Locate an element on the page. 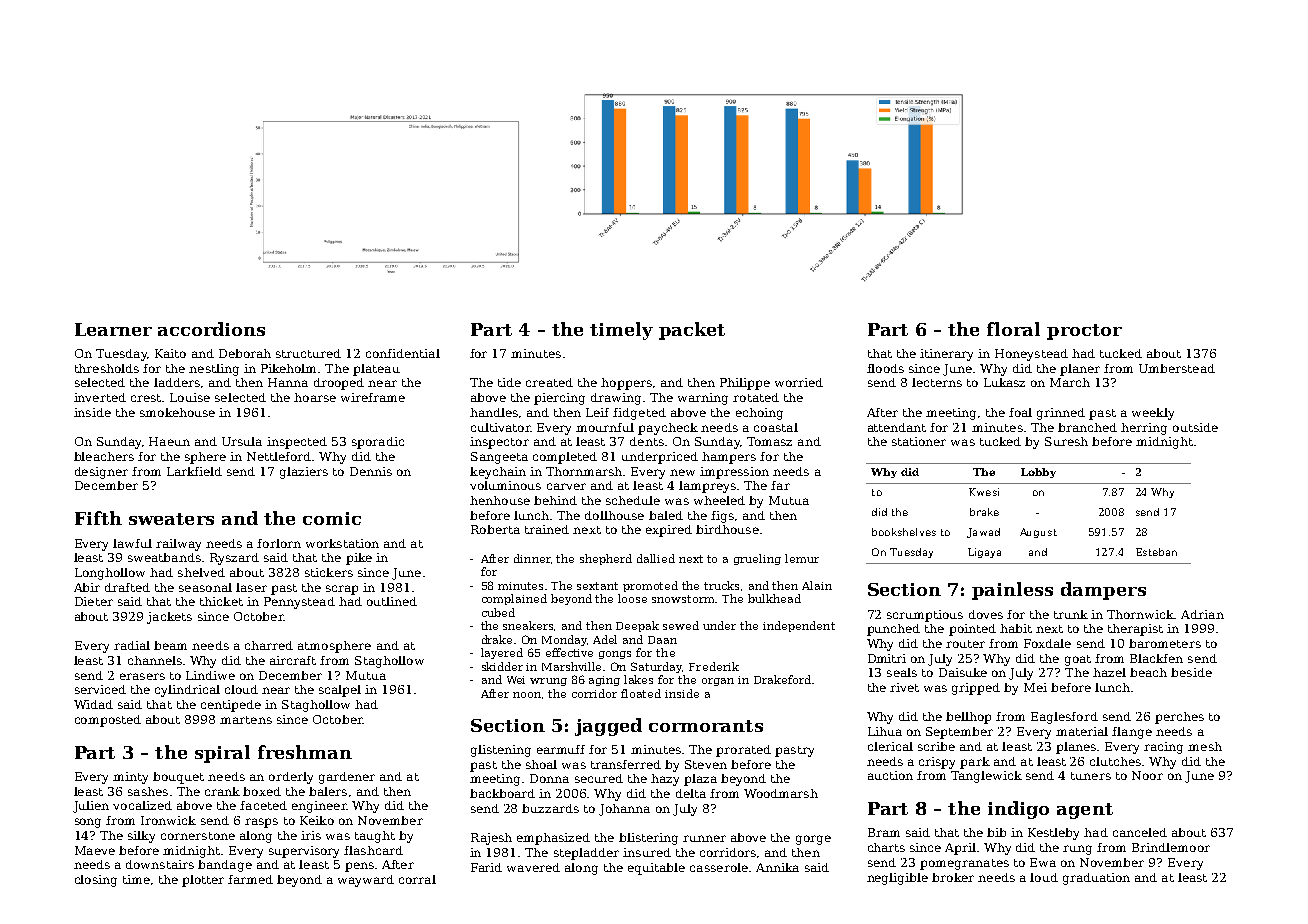  farmed is located at coordinates (250, 879).
